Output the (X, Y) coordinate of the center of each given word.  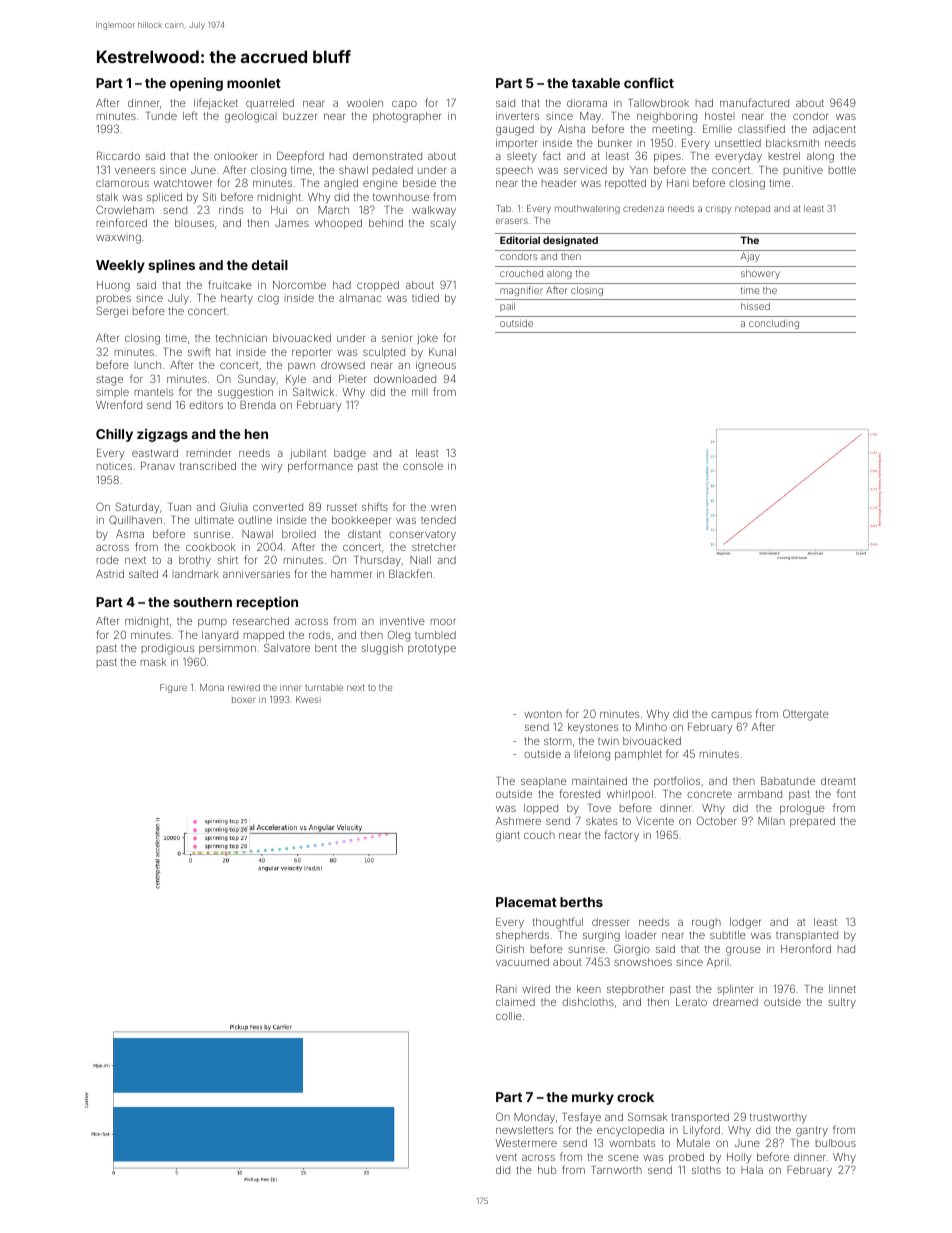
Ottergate (806, 715)
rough (706, 923)
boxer (244, 699)
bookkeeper (361, 521)
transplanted (807, 936)
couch (539, 835)
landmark (196, 574)
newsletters (524, 1130)
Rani (506, 989)
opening (196, 84)
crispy (718, 210)
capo (404, 105)
